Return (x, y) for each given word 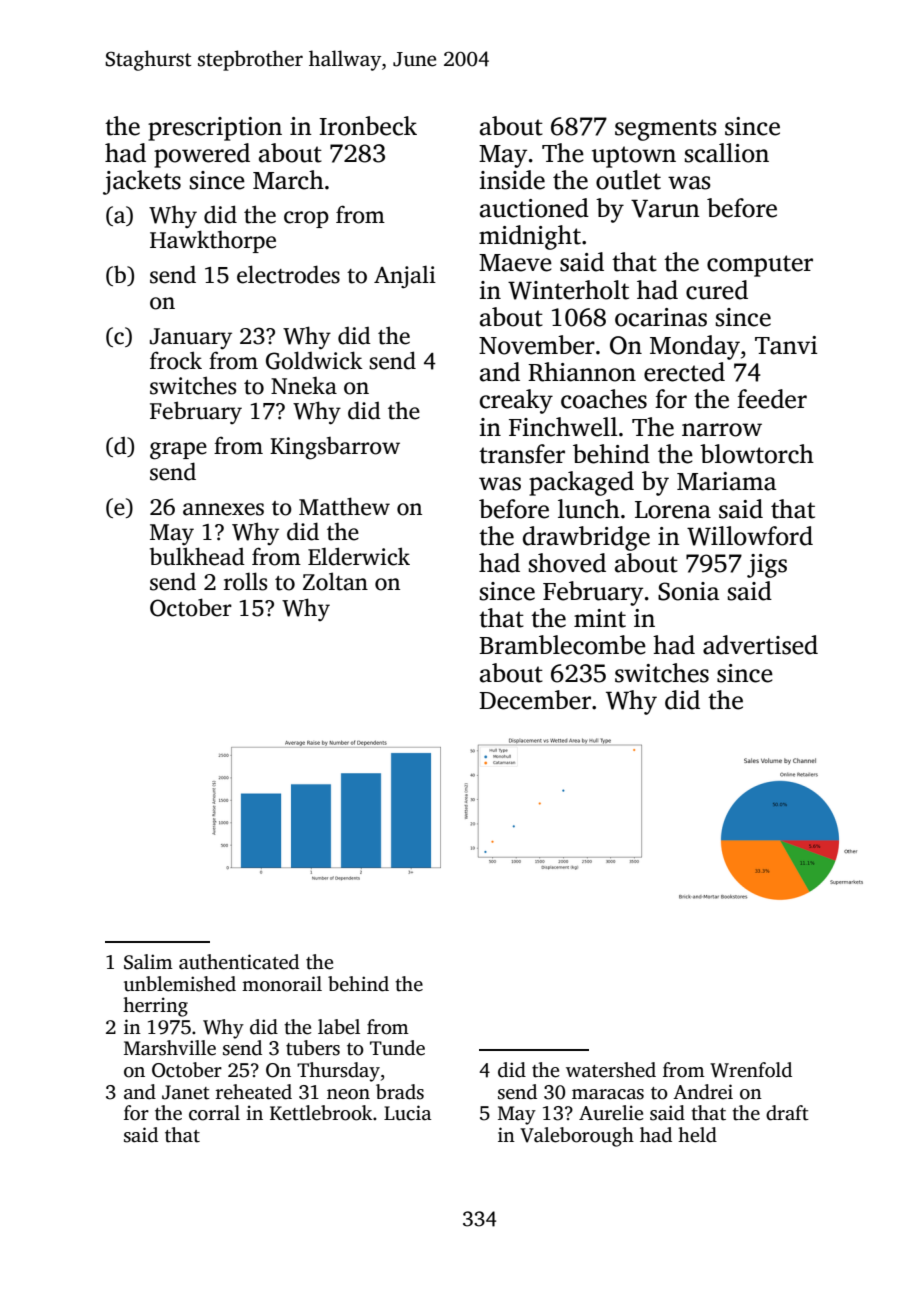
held (697, 1135)
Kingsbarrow (335, 448)
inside (512, 180)
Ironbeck (368, 126)
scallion (727, 153)
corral (214, 1113)
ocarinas (661, 317)
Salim (148, 962)
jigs (767, 566)
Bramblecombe (562, 645)
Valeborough (577, 1137)
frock (176, 360)
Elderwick (359, 556)
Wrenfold (751, 1070)
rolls (245, 581)
